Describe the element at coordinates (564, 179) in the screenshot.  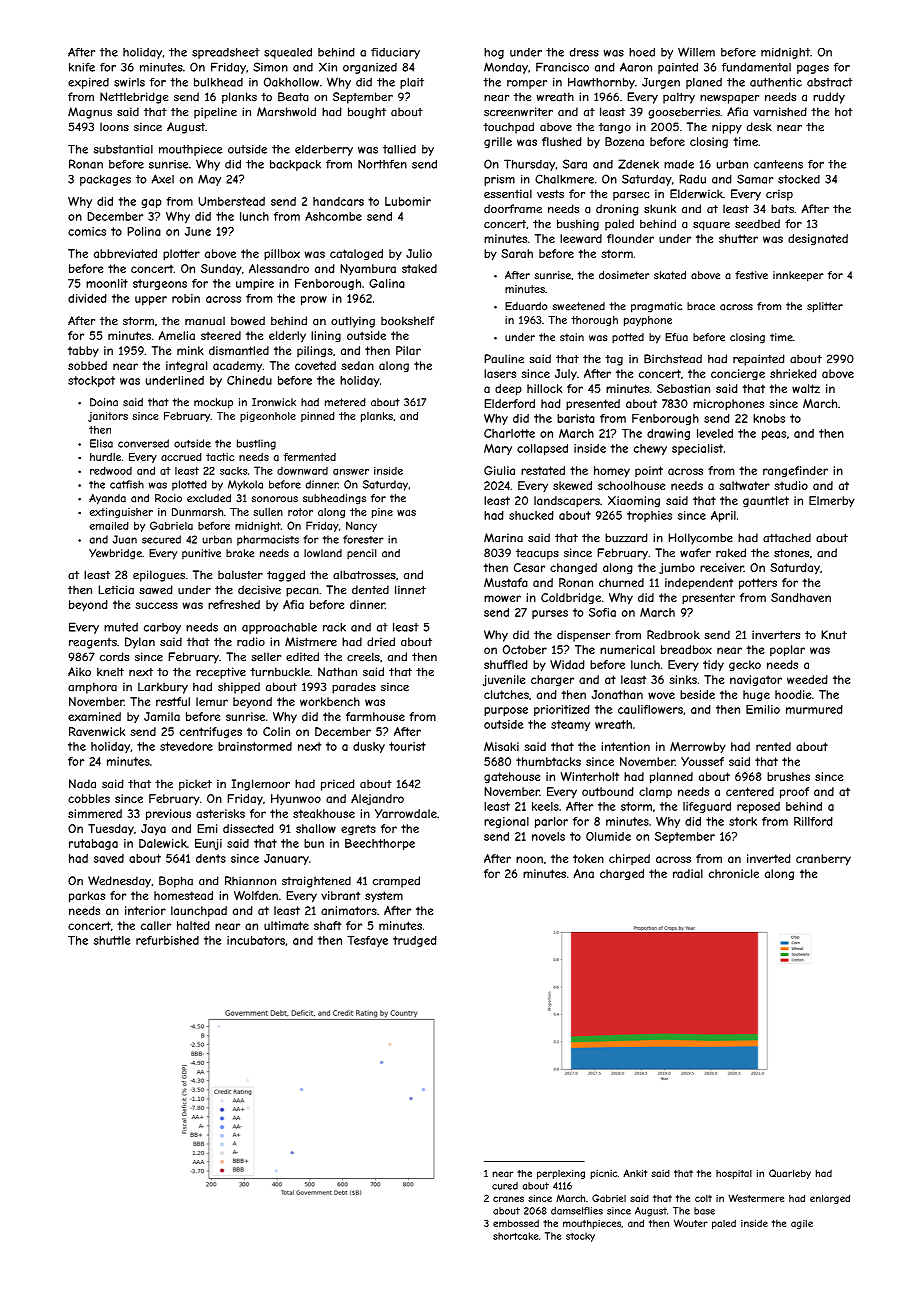
I see `Chalkmere` at that location.
